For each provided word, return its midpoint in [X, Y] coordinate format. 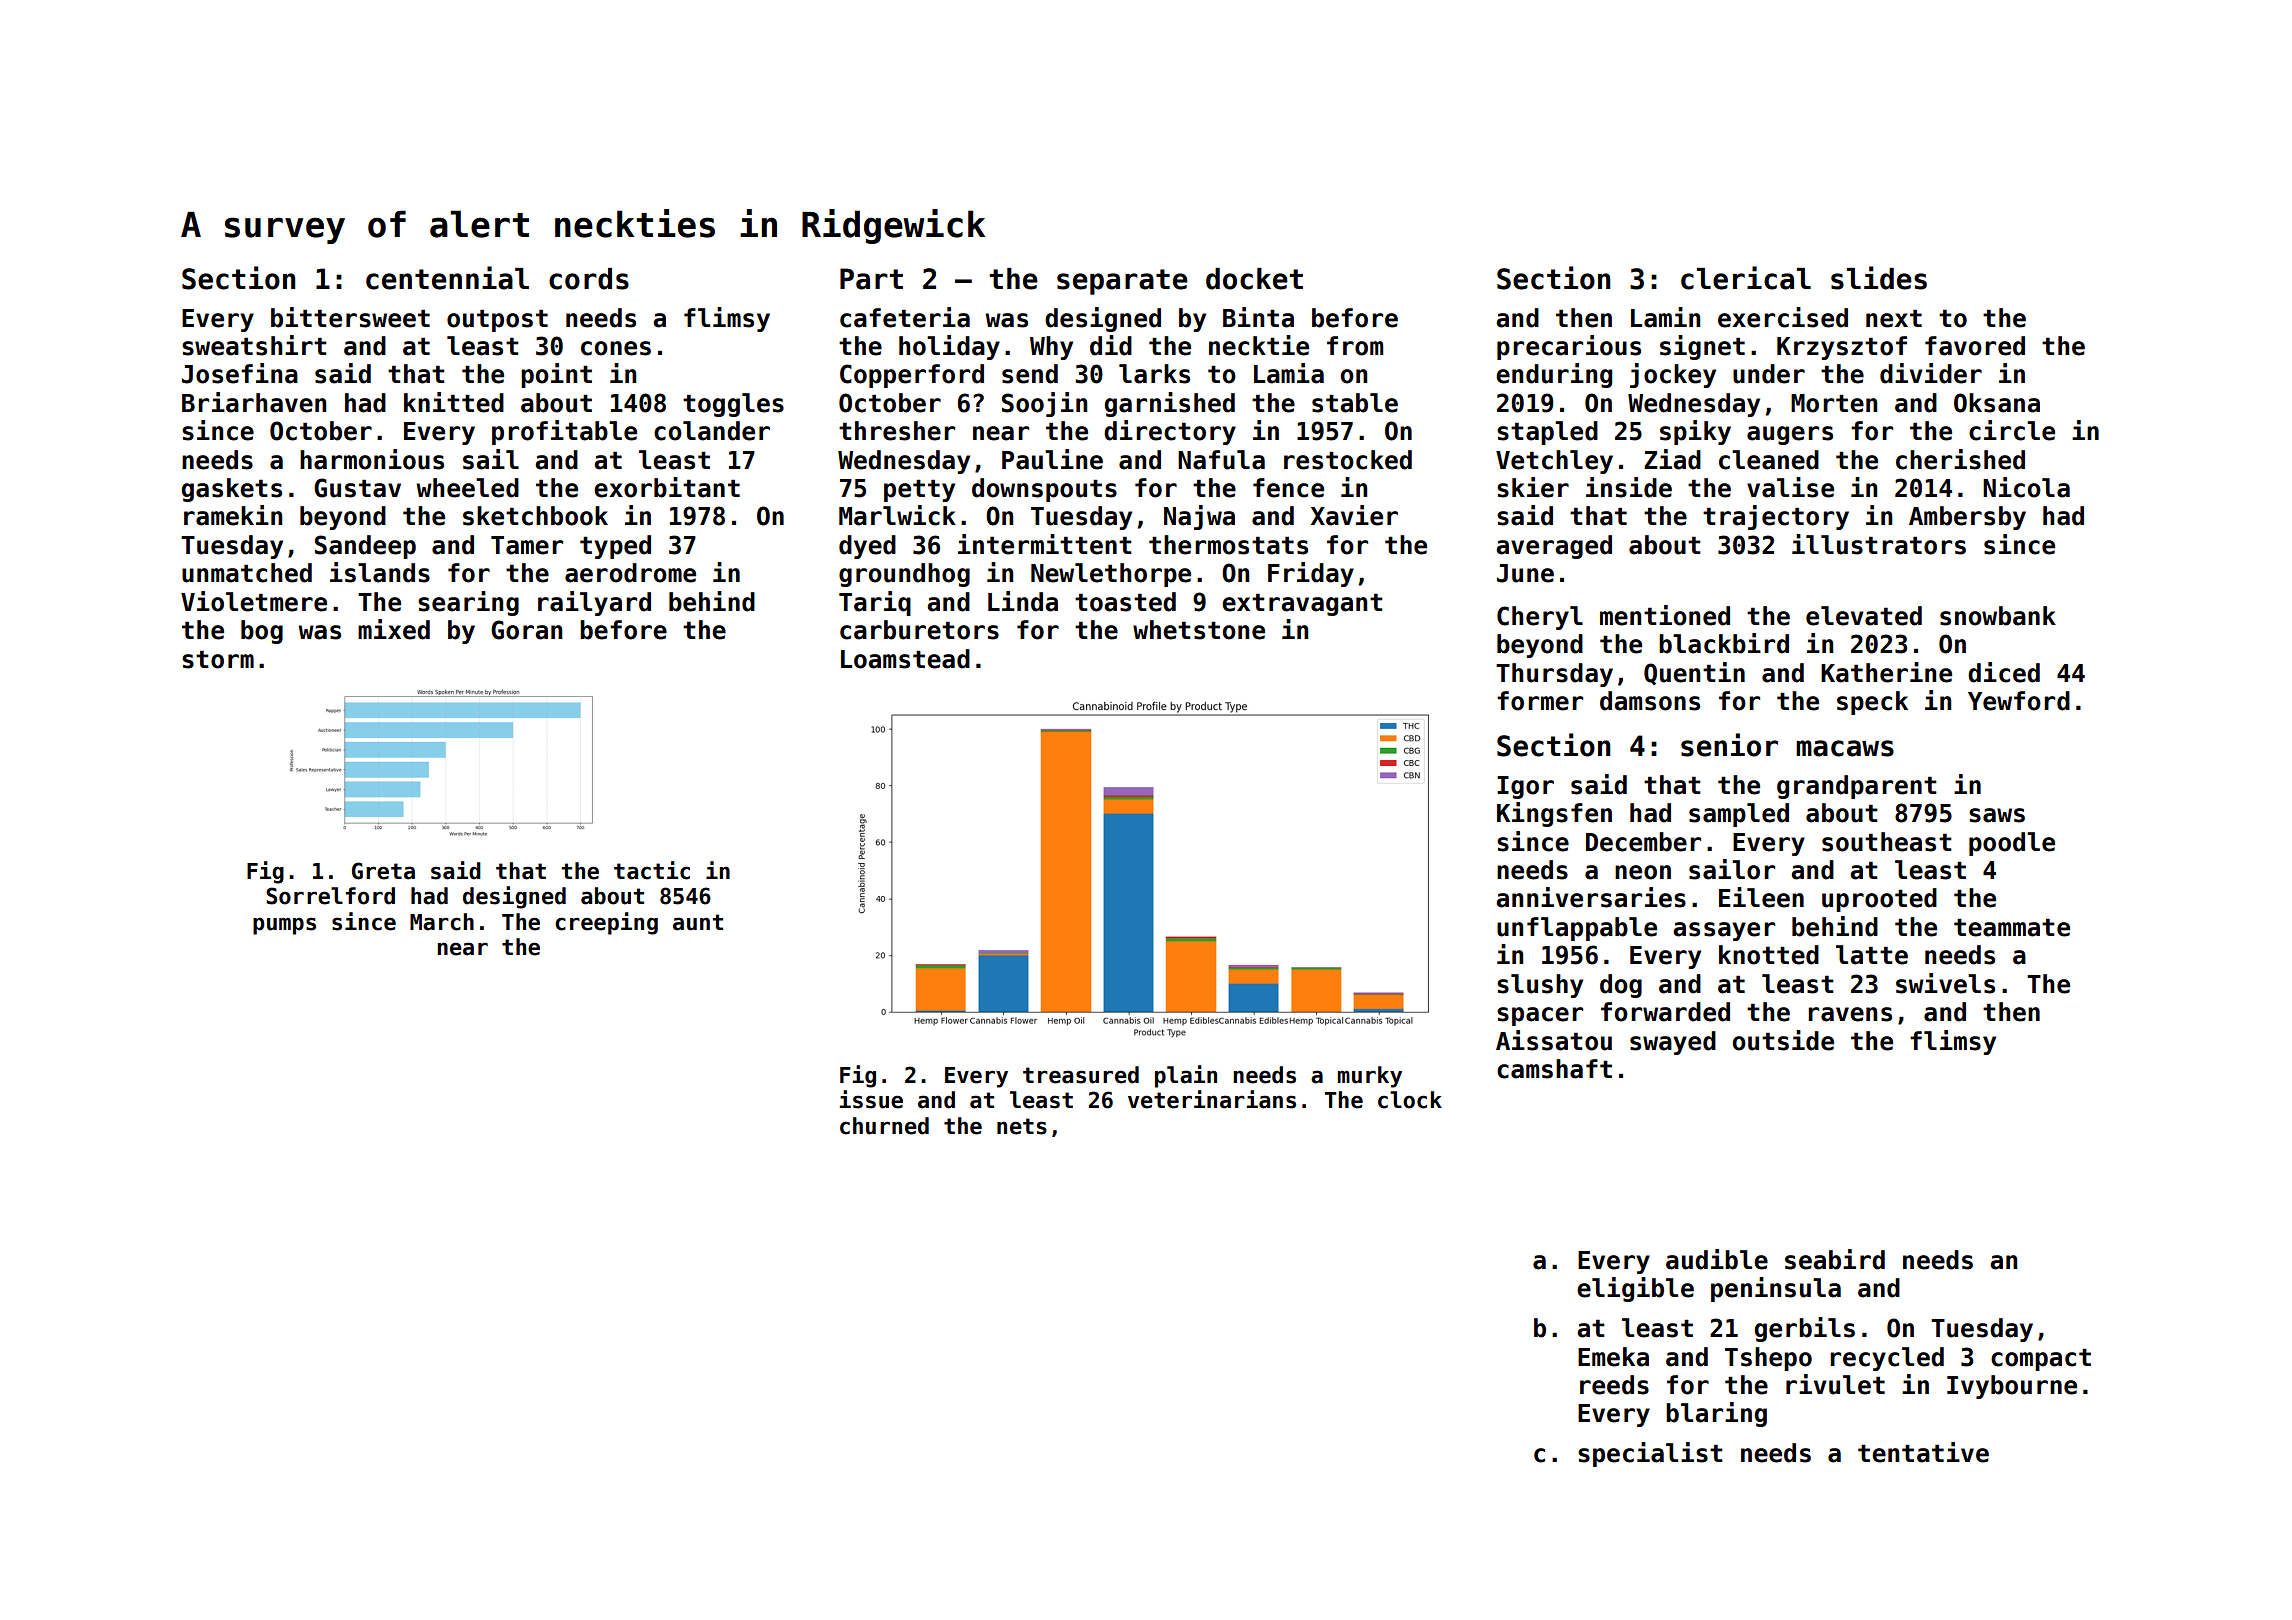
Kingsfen [1554, 814]
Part [871, 279]
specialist [1650, 1454]
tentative [1923, 1452]
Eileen [1761, 897]
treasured [1081, 1075]
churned [884, 1126]
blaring [1716, 1414]
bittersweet [350, 317]
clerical [1746, 278]
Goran [526, 630]
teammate [2012, 927]
